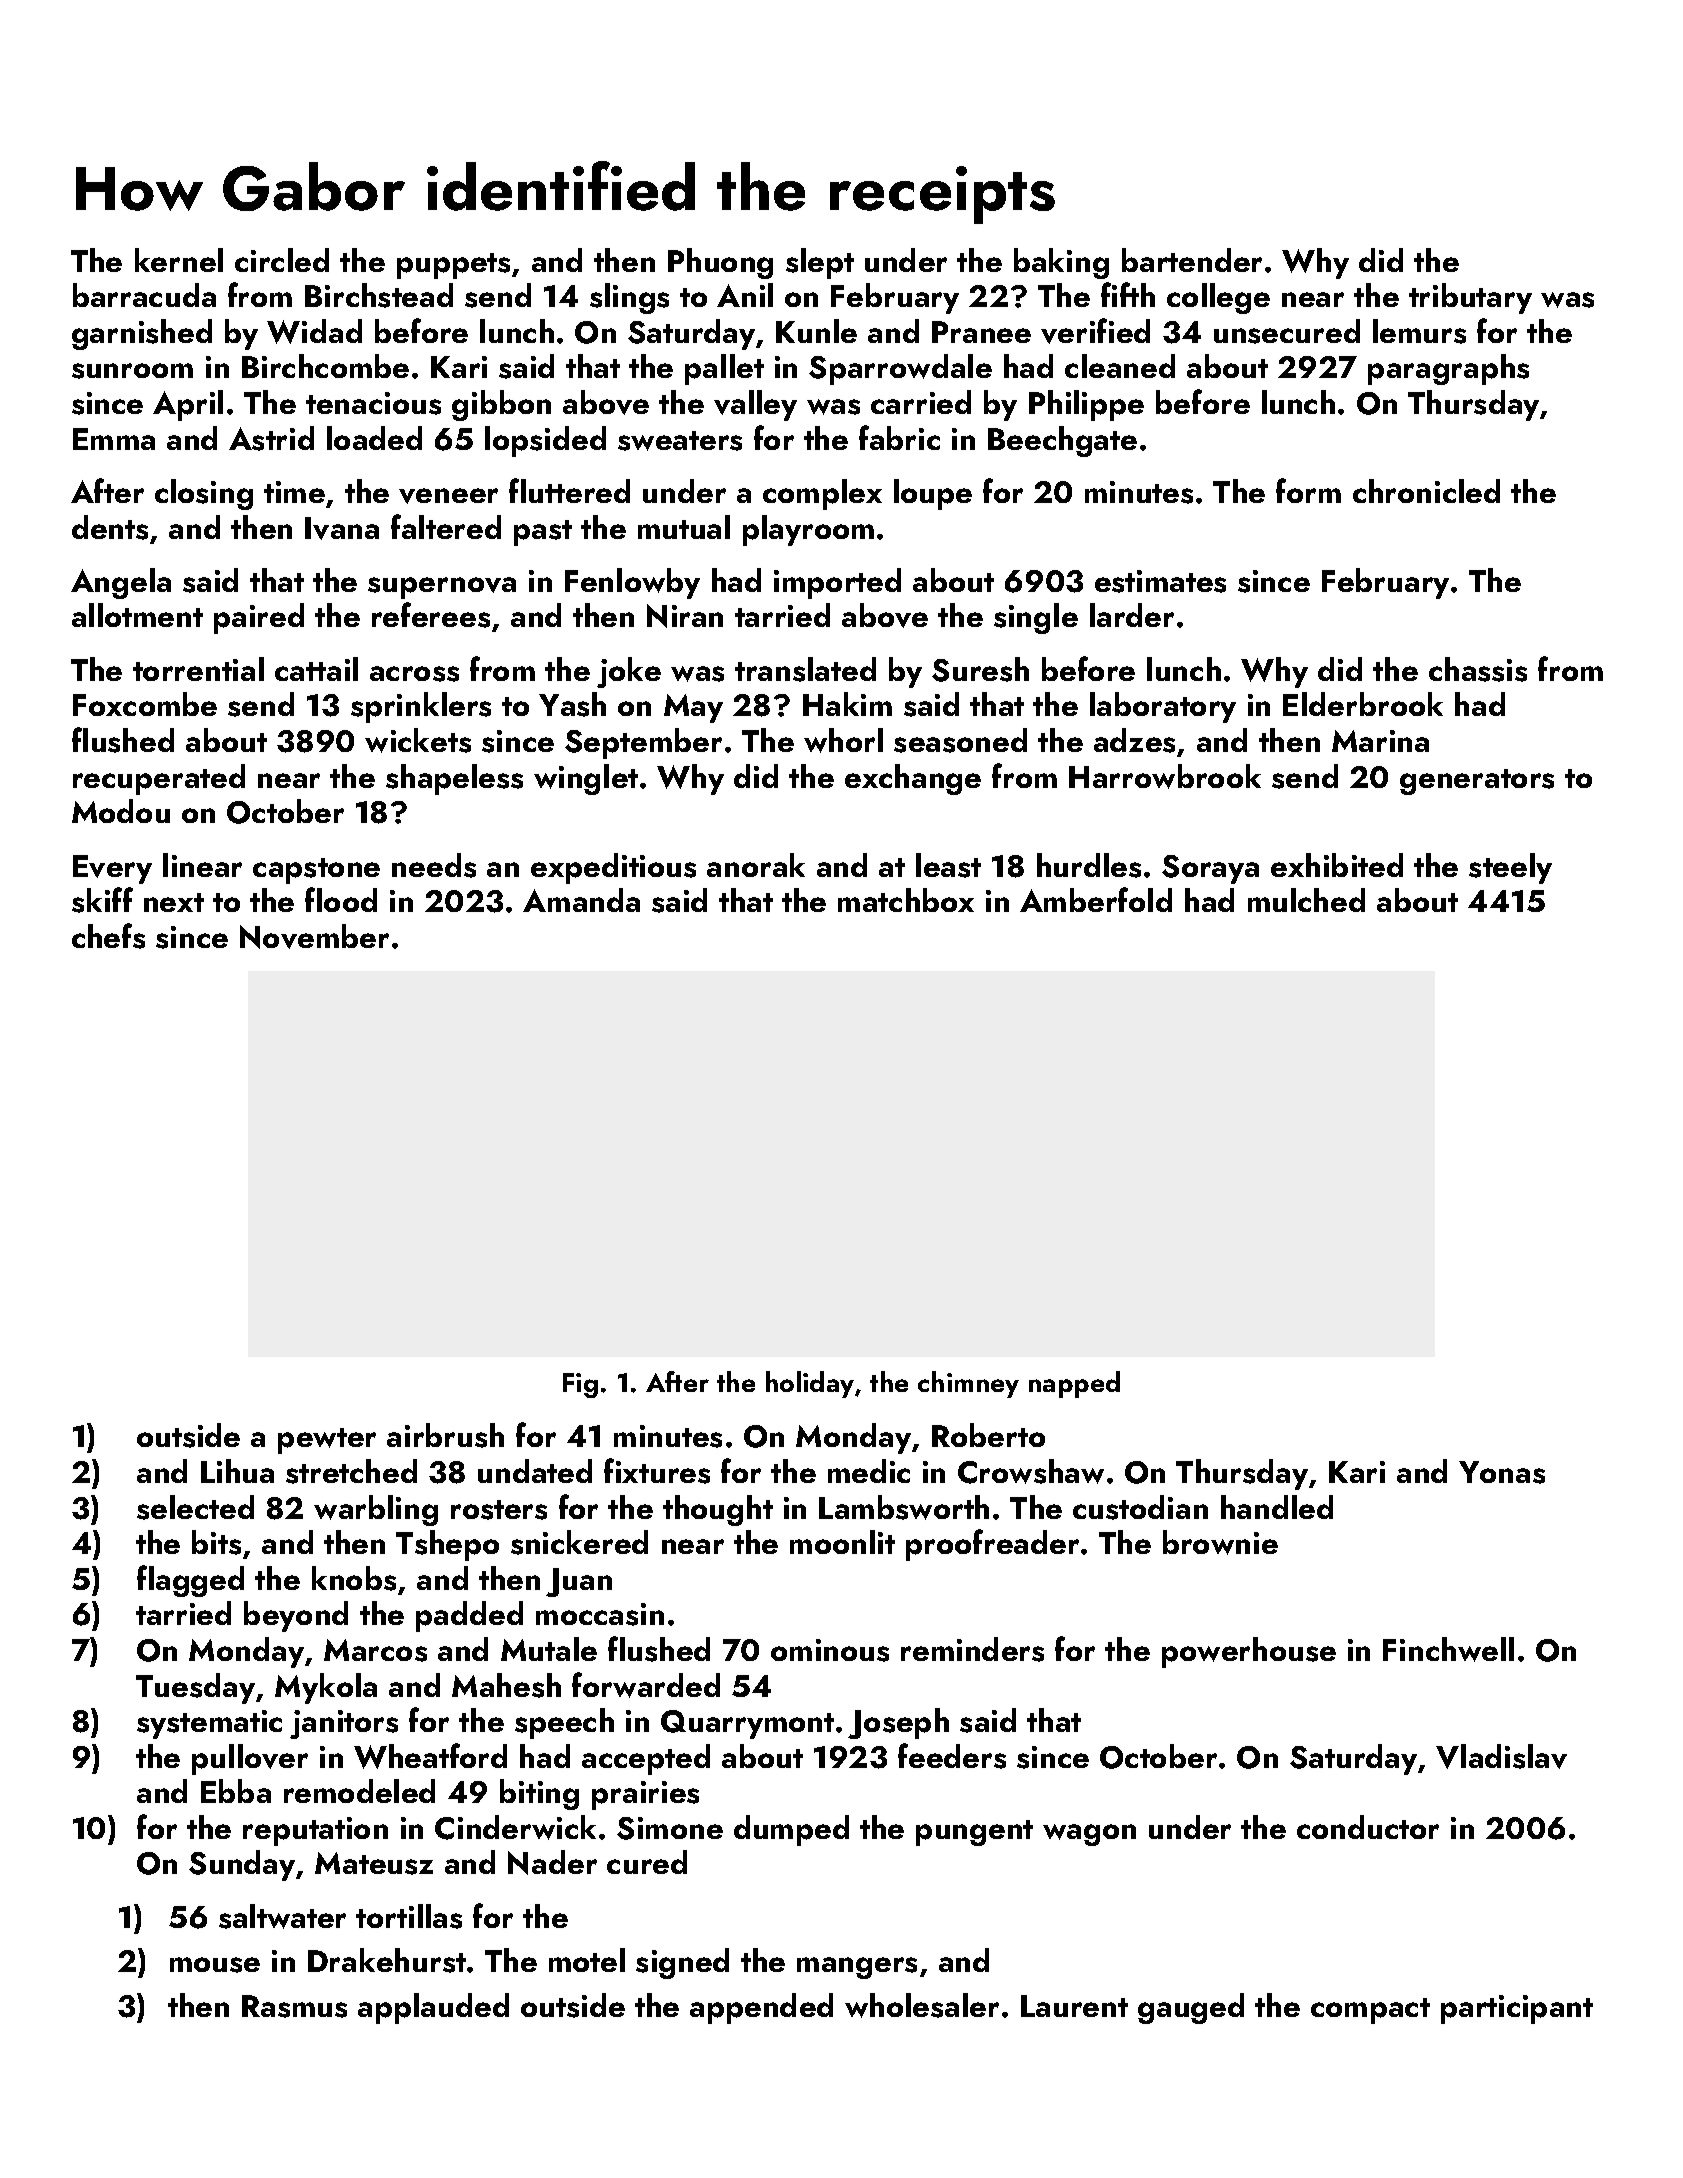 Image resolution: width=1683 pixels, height=2178 pixels. I want to click on Hakim, so click(847, 704).
